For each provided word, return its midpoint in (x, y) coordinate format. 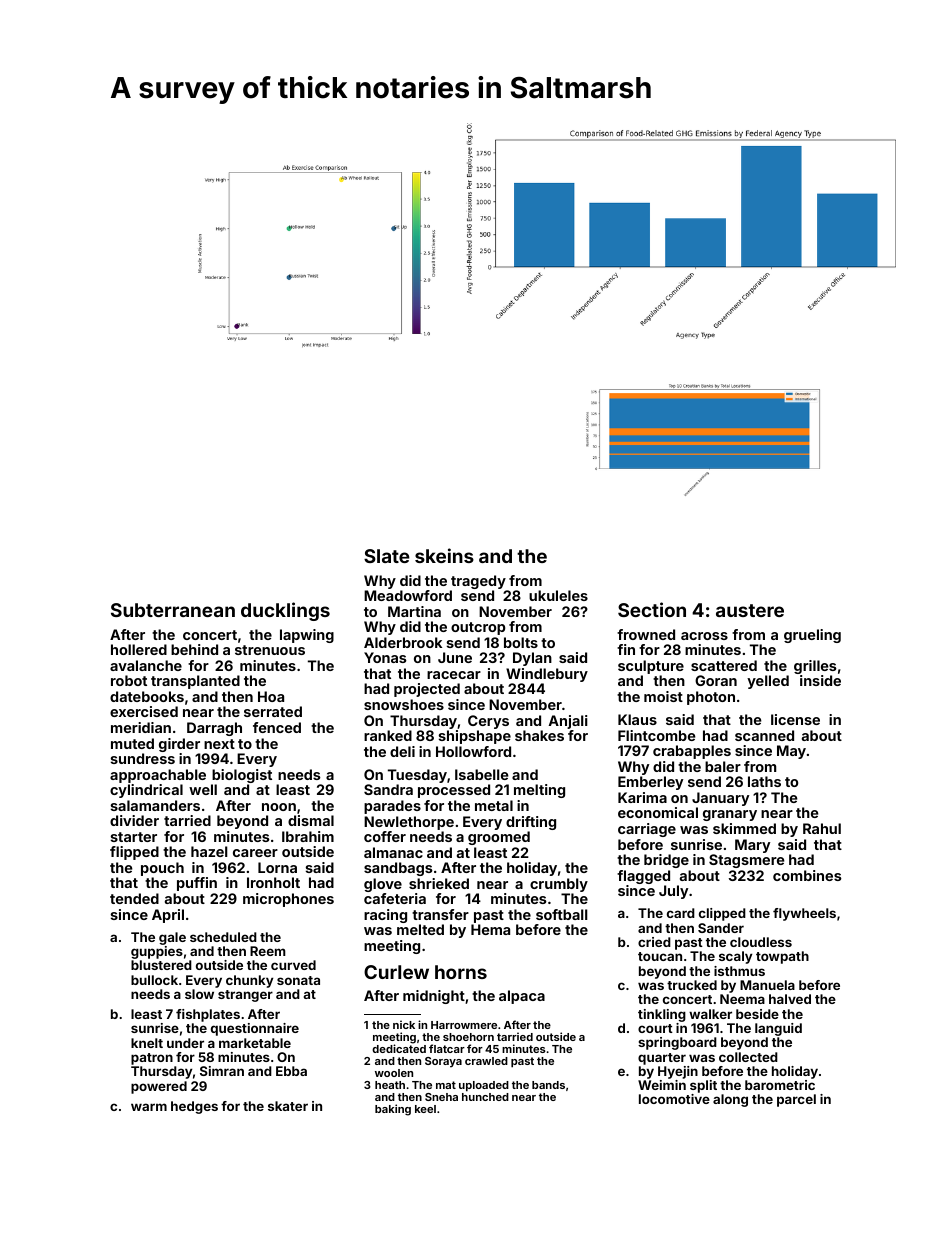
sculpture (651, 667)
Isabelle (482, 774)
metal (494, 805)
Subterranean (173, 610)
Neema (742, 999)
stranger (245, 996)
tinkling (662, 1015)
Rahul (822, 828)
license (795, 719)
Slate (387, 556)
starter (134, 837)
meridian (141, 727)
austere (750, 610)
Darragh (214, 729)
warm (149, 1107)
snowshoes (404, 704)
